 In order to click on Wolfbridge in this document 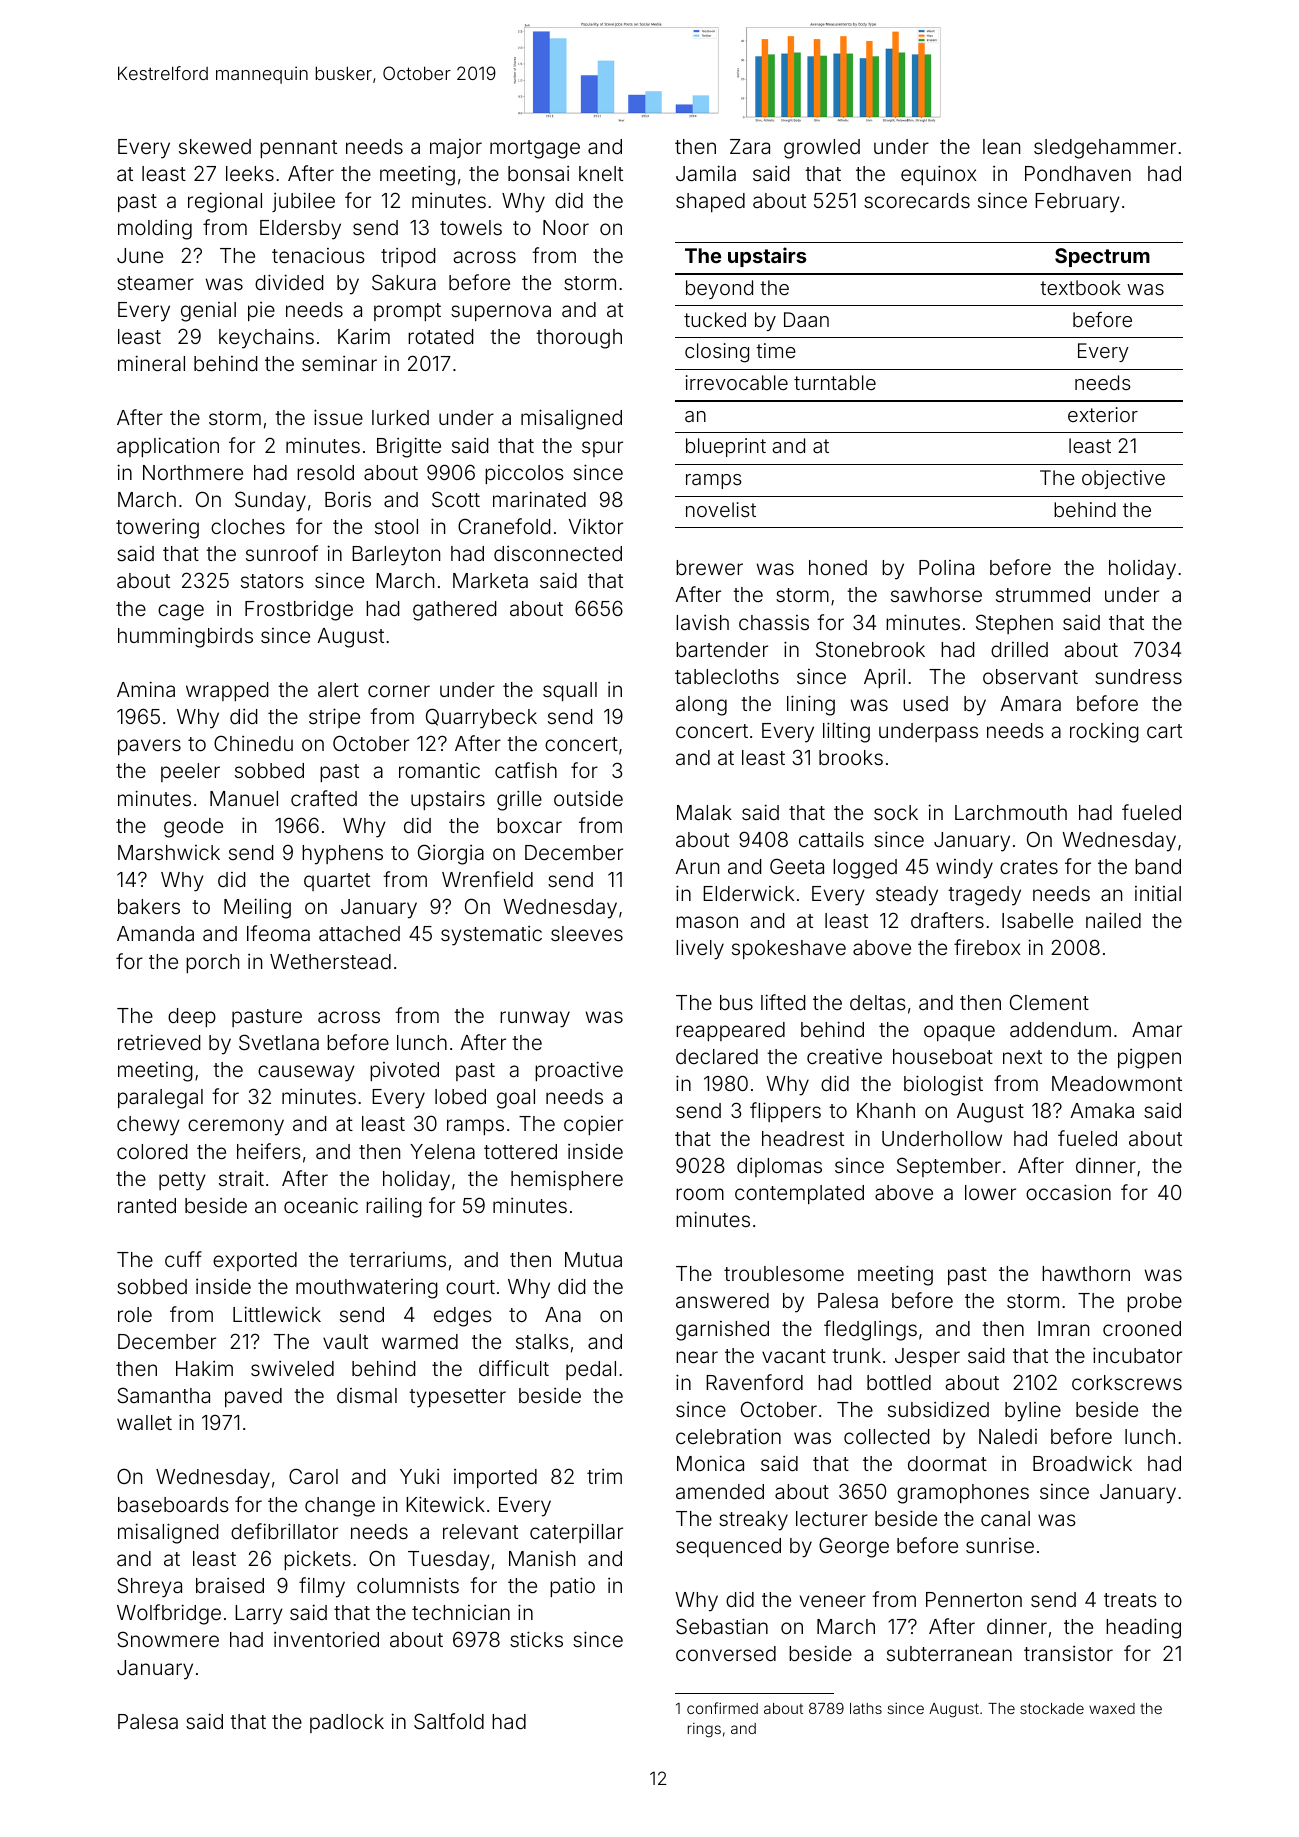, I will do `click(169, 1614)`.
